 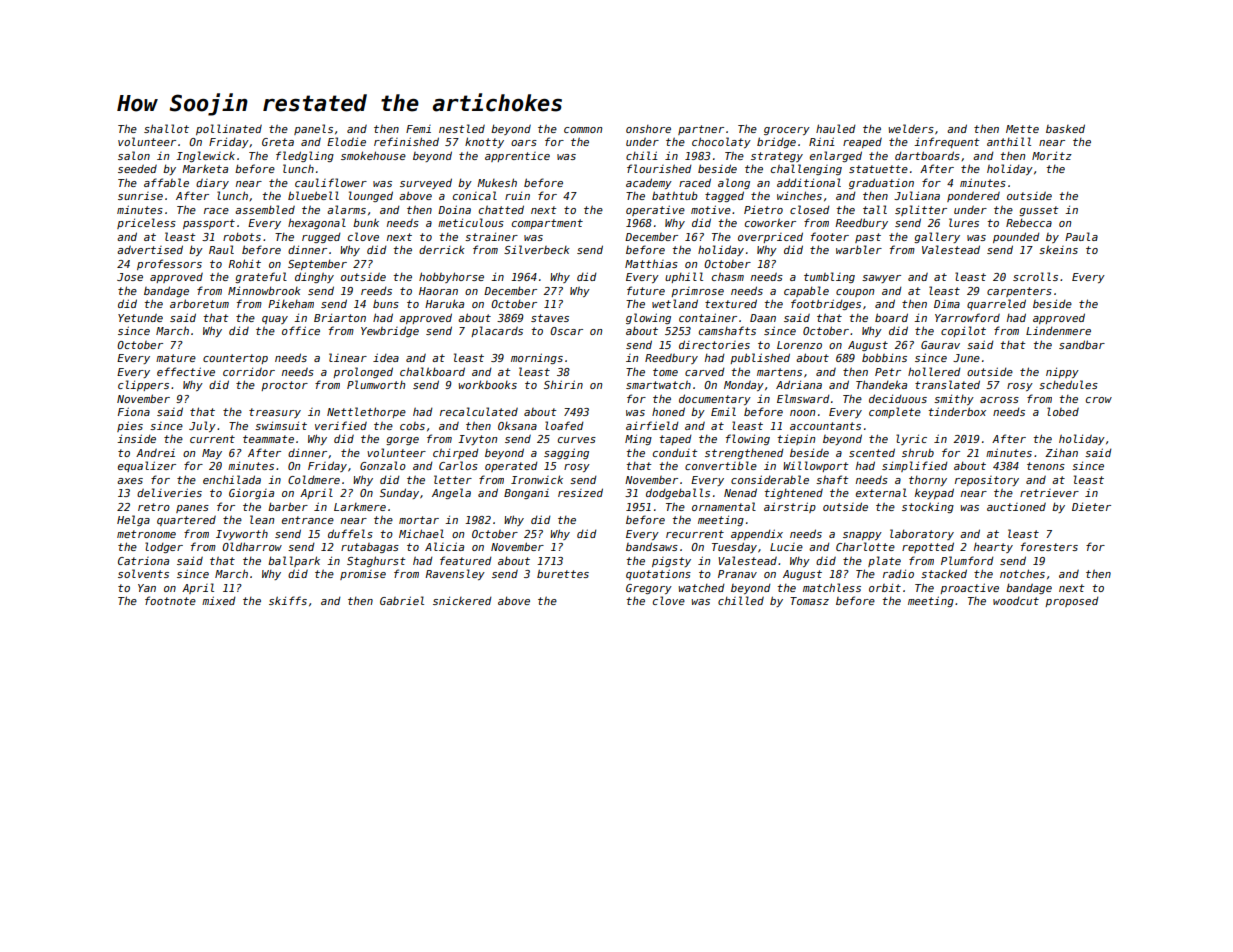 I want to click on Plumworth, so click(x=376, y=384).
